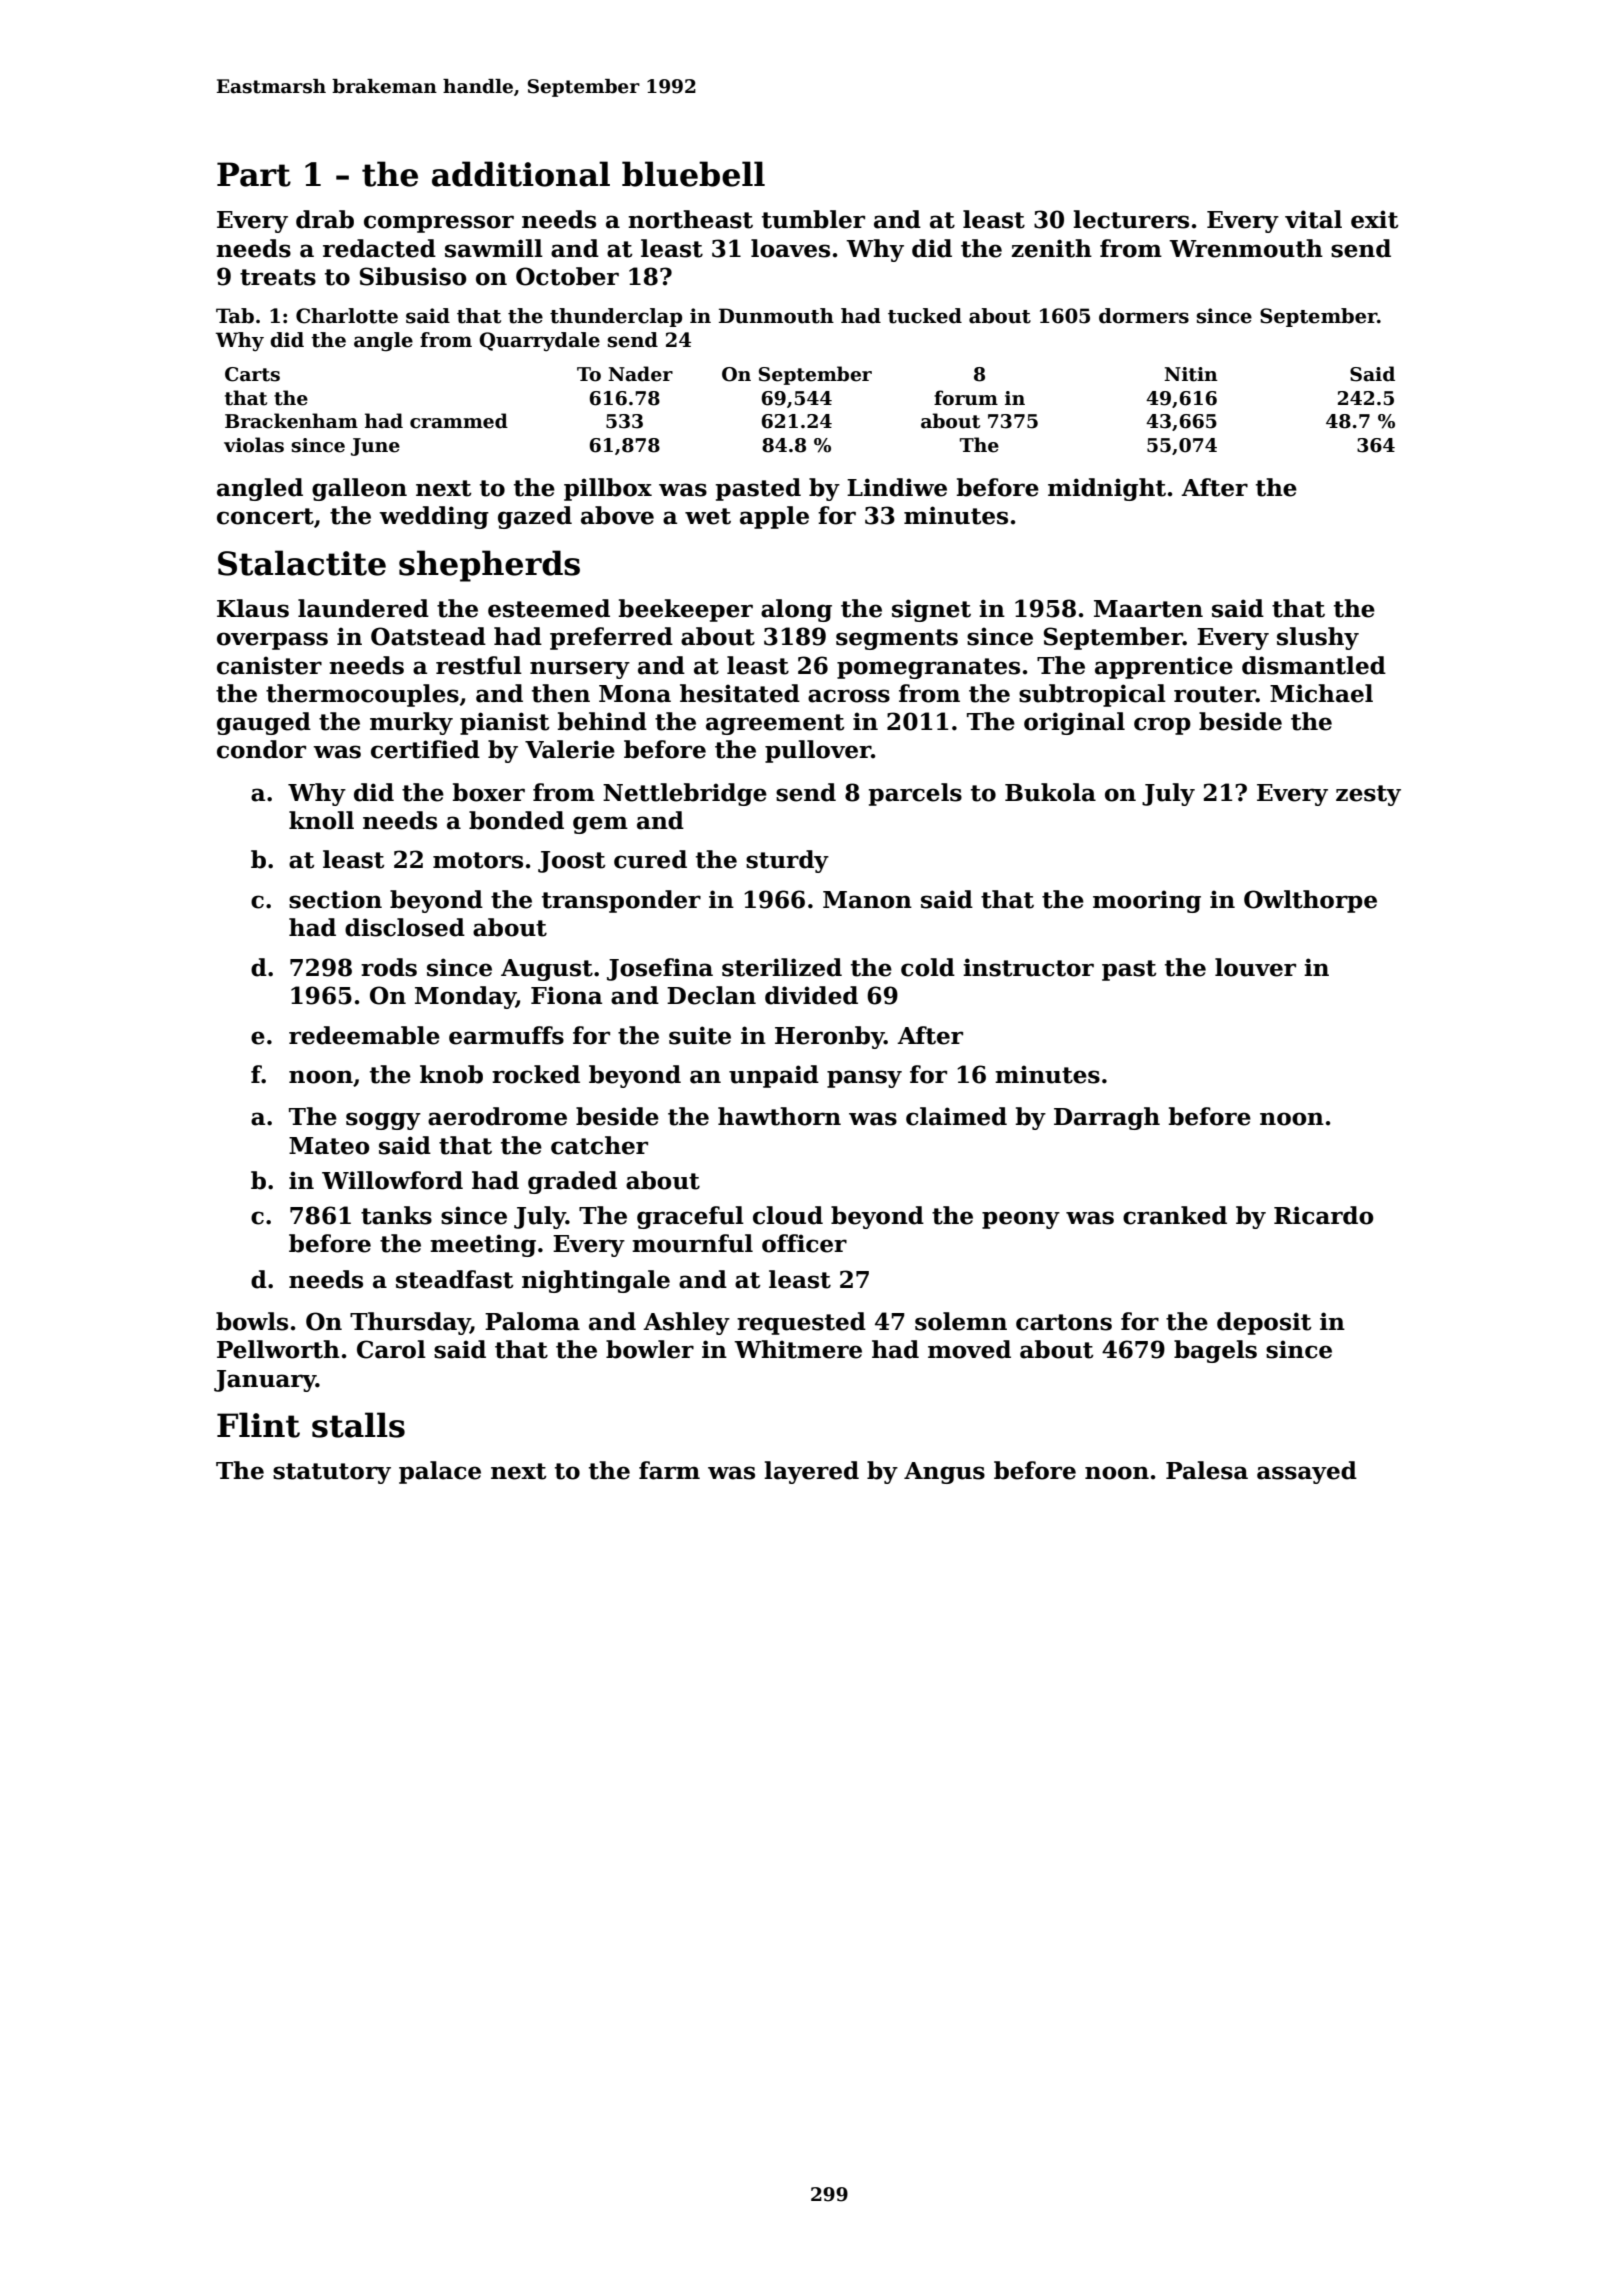  I want to click on Josefina, so click(660, 969).
